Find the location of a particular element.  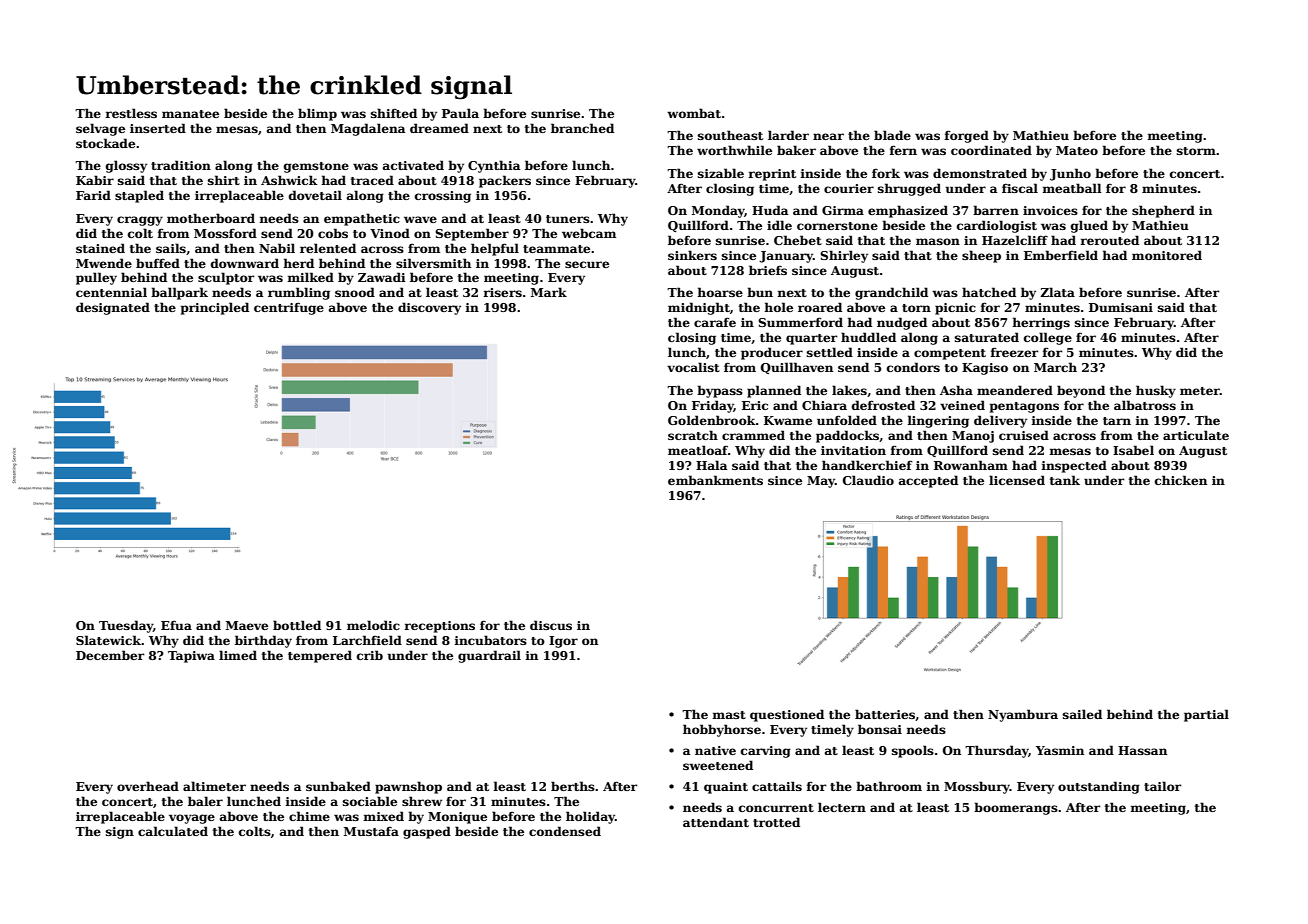

Dumisani is located at coordinates (1121, 307).
